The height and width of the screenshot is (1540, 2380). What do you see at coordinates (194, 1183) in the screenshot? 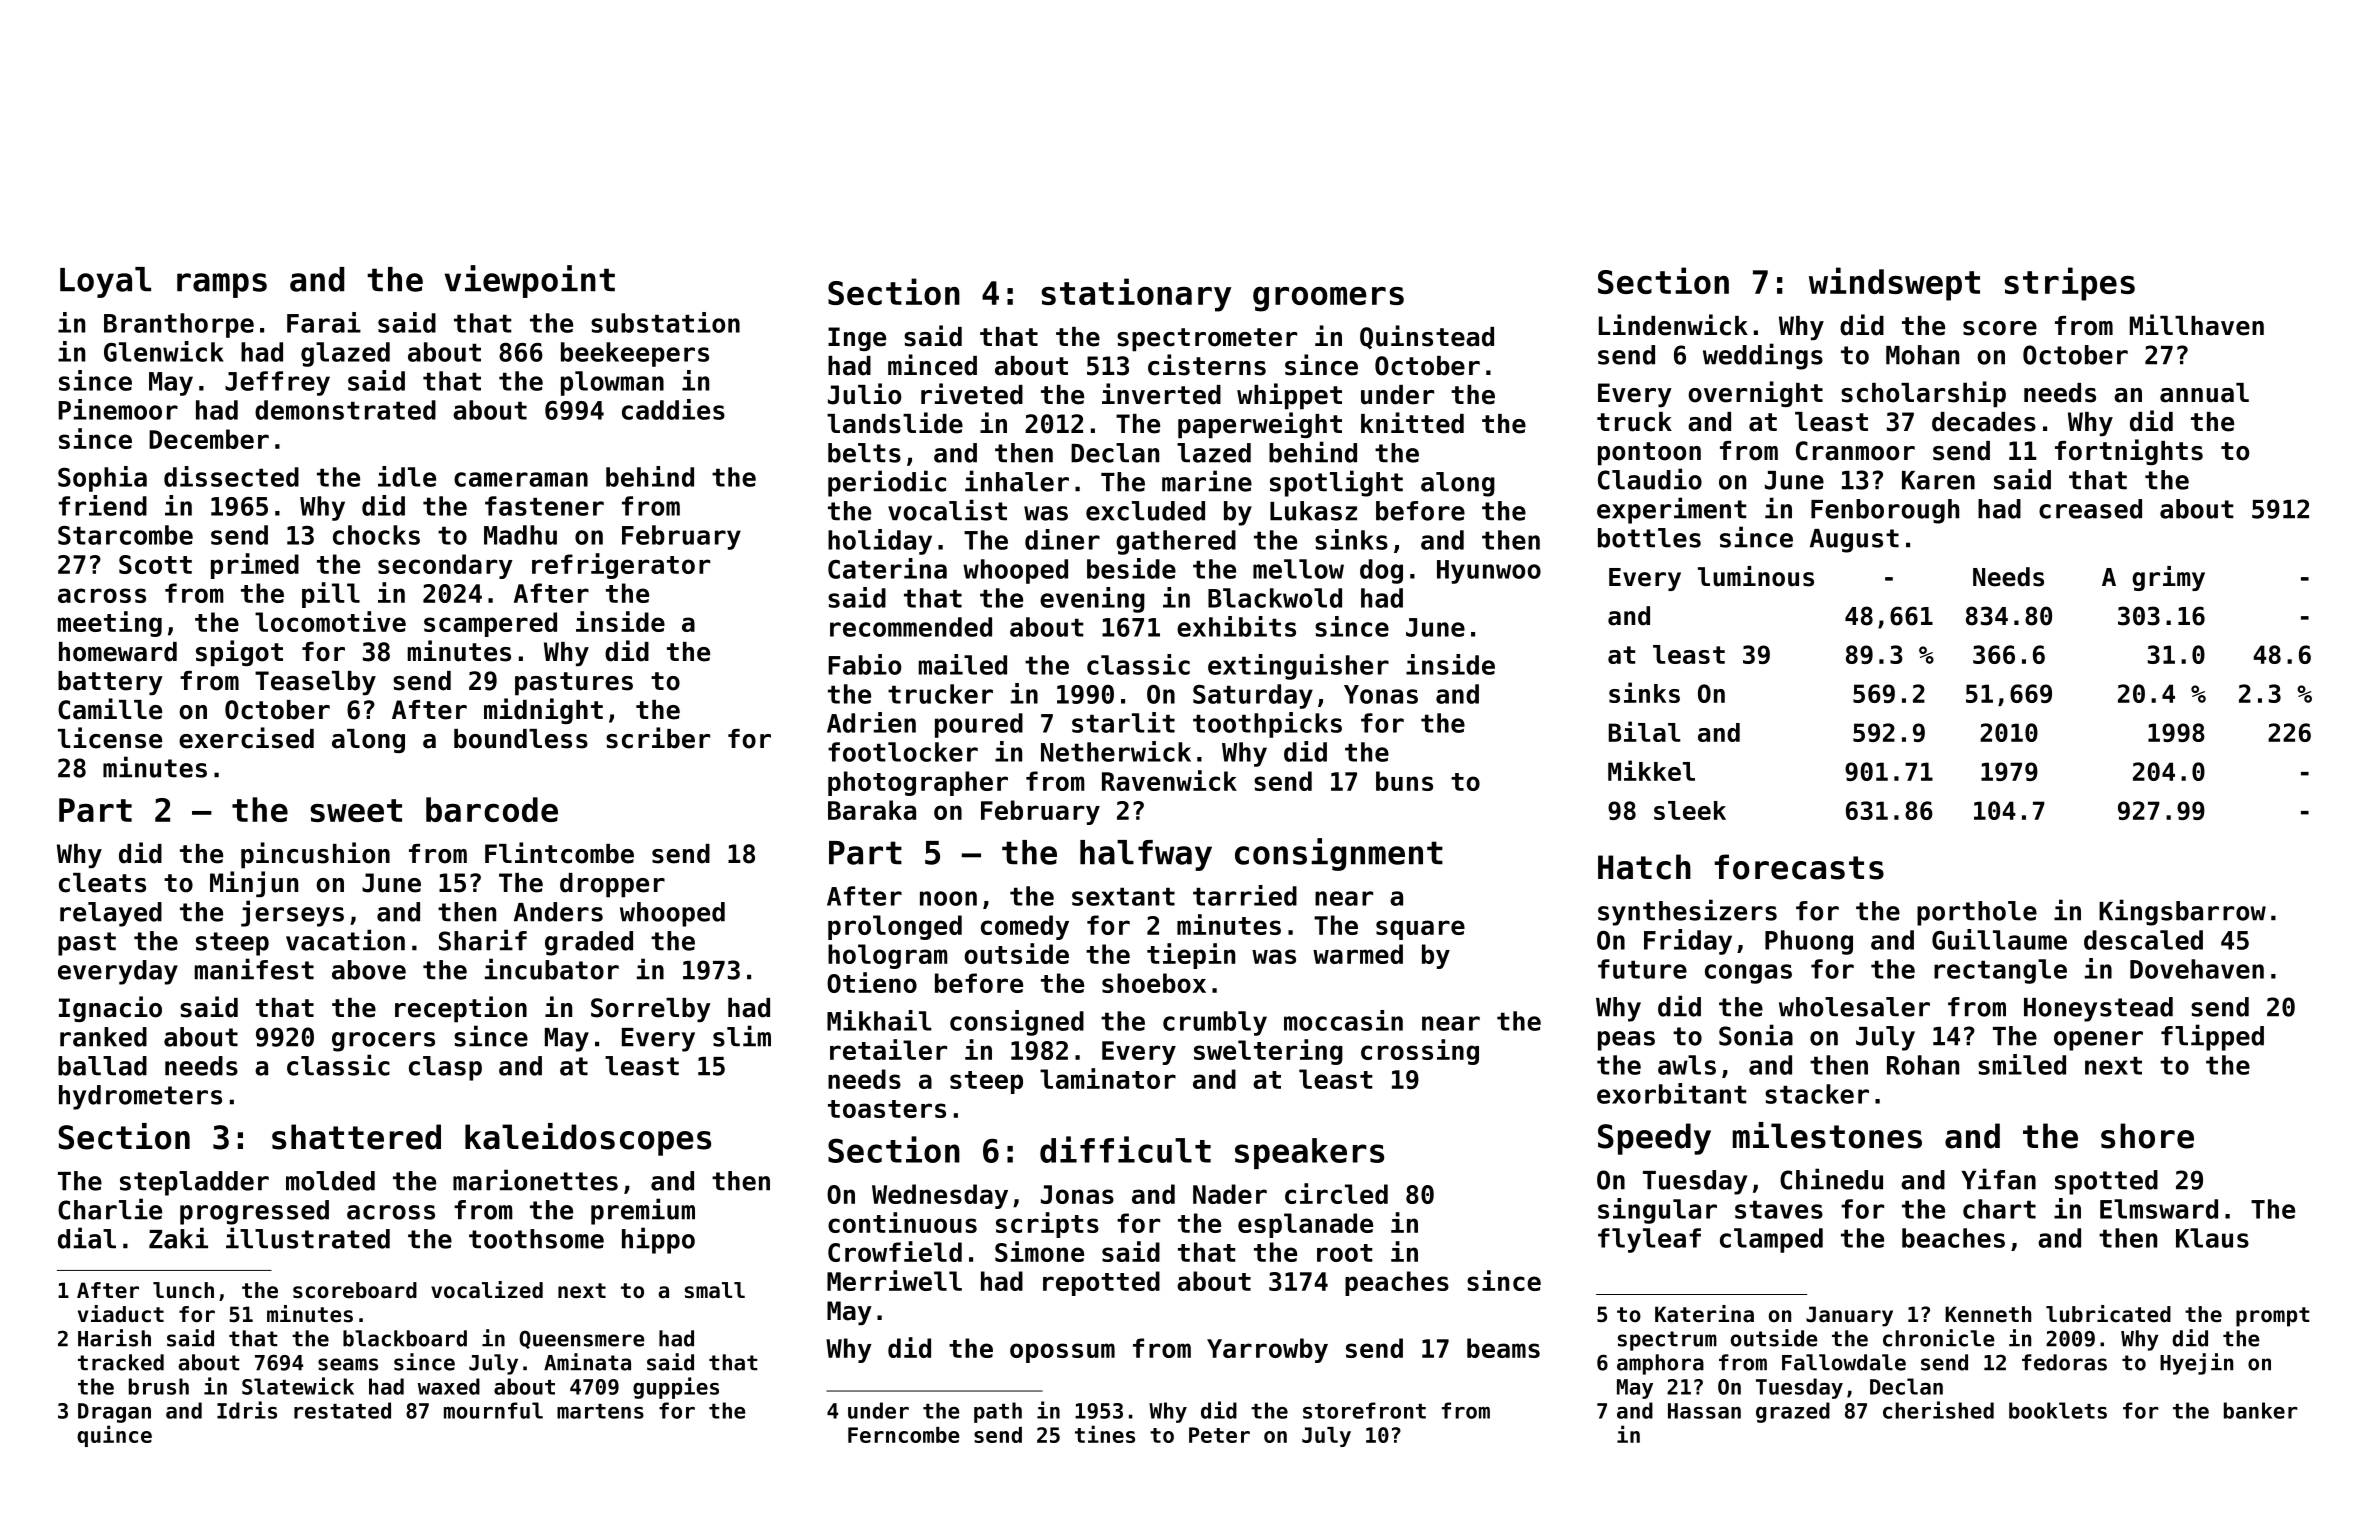
I see `stepladder` at bounding box center [194, 1183].
